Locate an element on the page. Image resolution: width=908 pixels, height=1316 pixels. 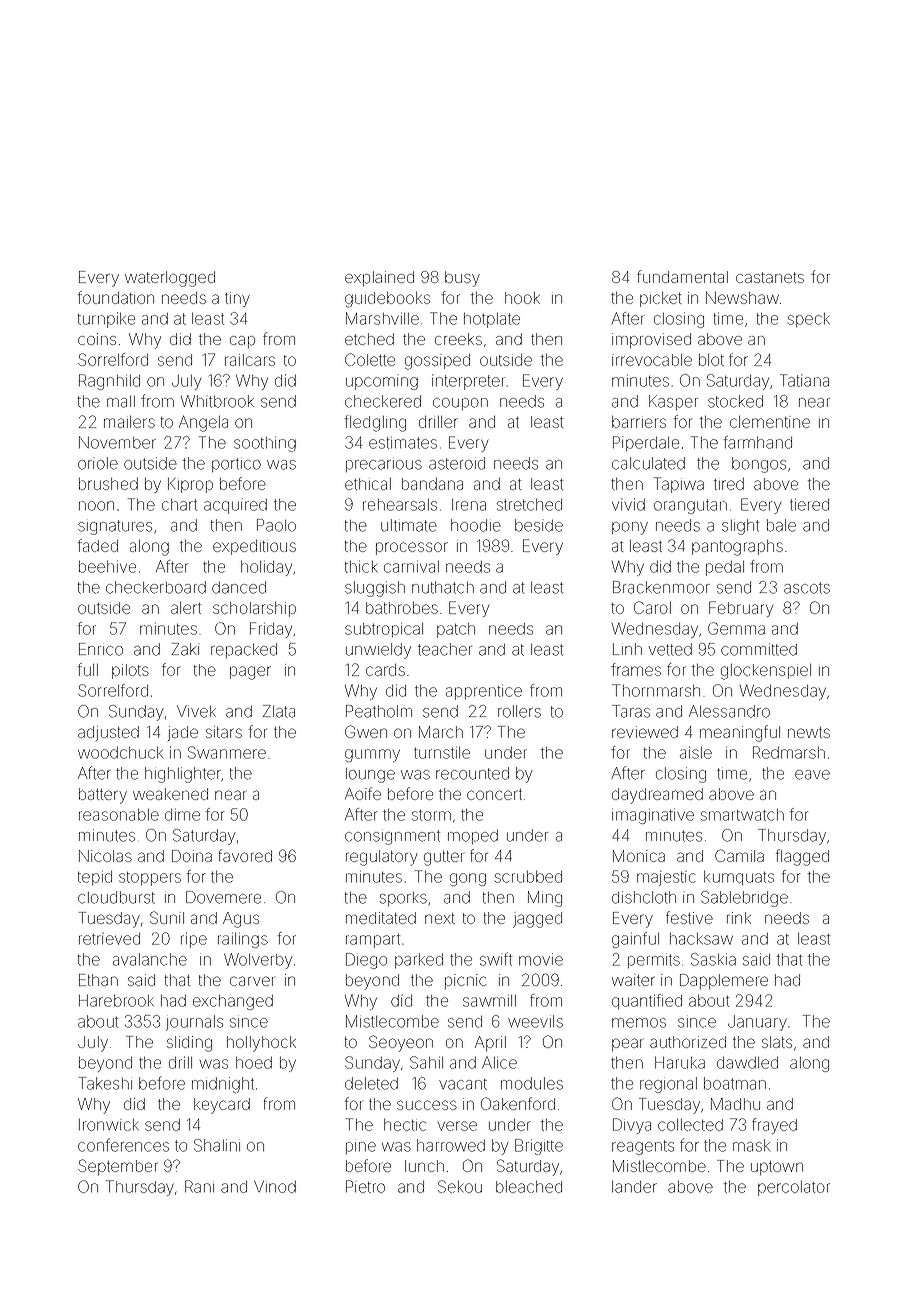
battery is located at coordinates (103, 796).
